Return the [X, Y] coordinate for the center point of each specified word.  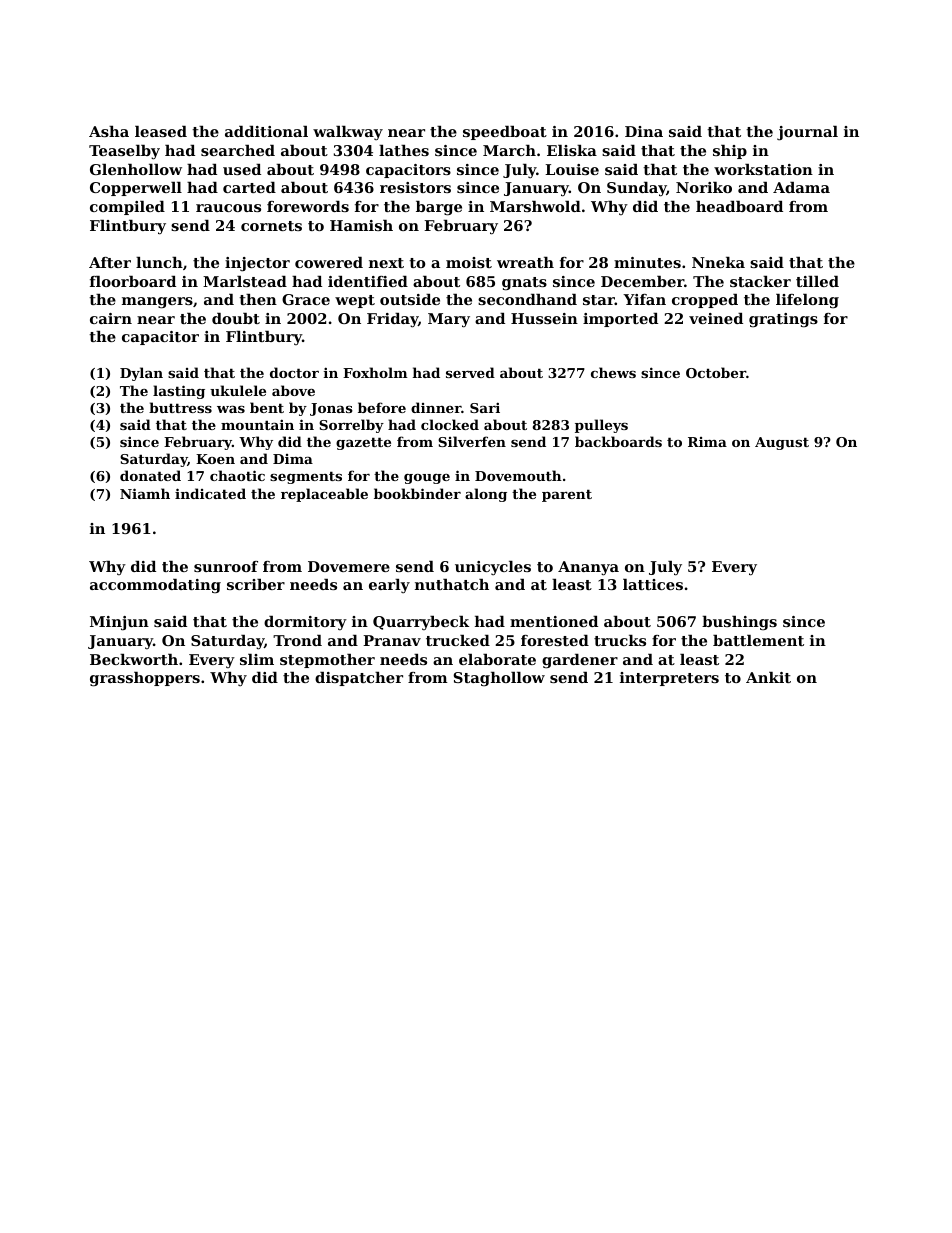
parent [567, 495]
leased [161, 131]
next [386, 263]
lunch [159, 262]
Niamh [145, 493]
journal [807, 133]
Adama [801, 187]
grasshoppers [145, 679]
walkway [348, 133]
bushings [739, 623]
